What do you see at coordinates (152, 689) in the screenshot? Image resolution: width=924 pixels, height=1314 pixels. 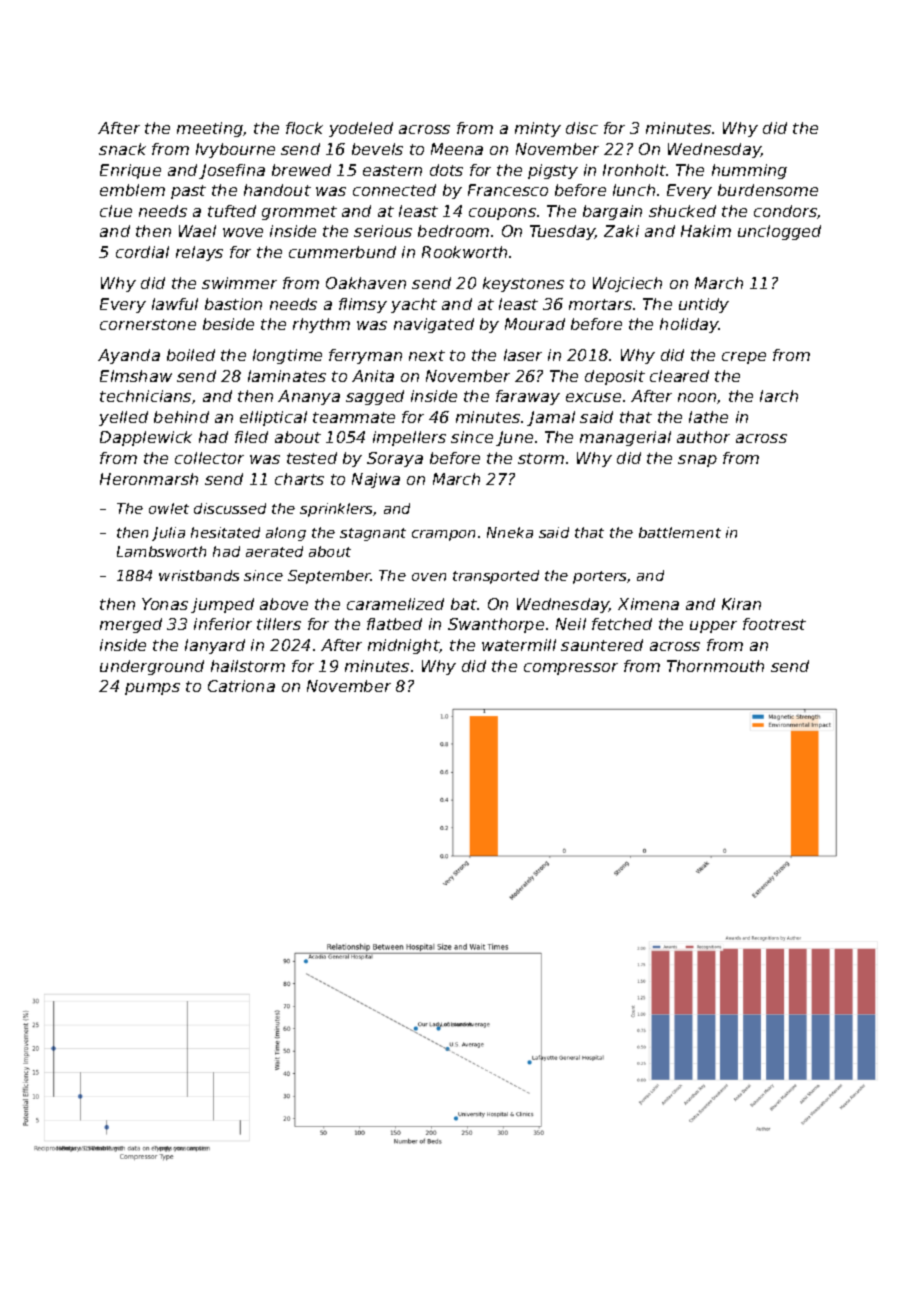 I see `pumps` at bounding box center [152, 689].
